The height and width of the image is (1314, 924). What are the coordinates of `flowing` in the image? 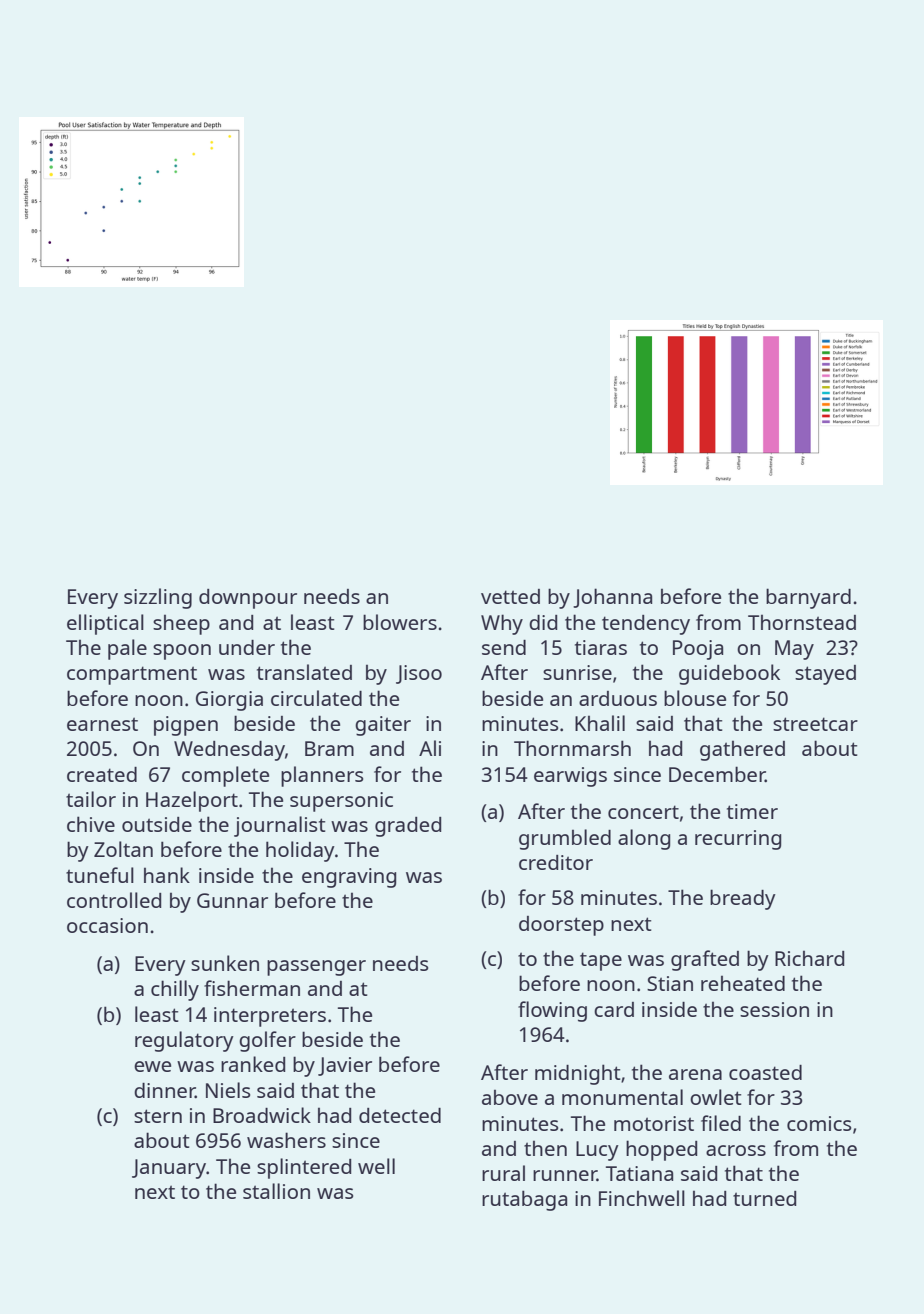 It's located at (552, 1011).
